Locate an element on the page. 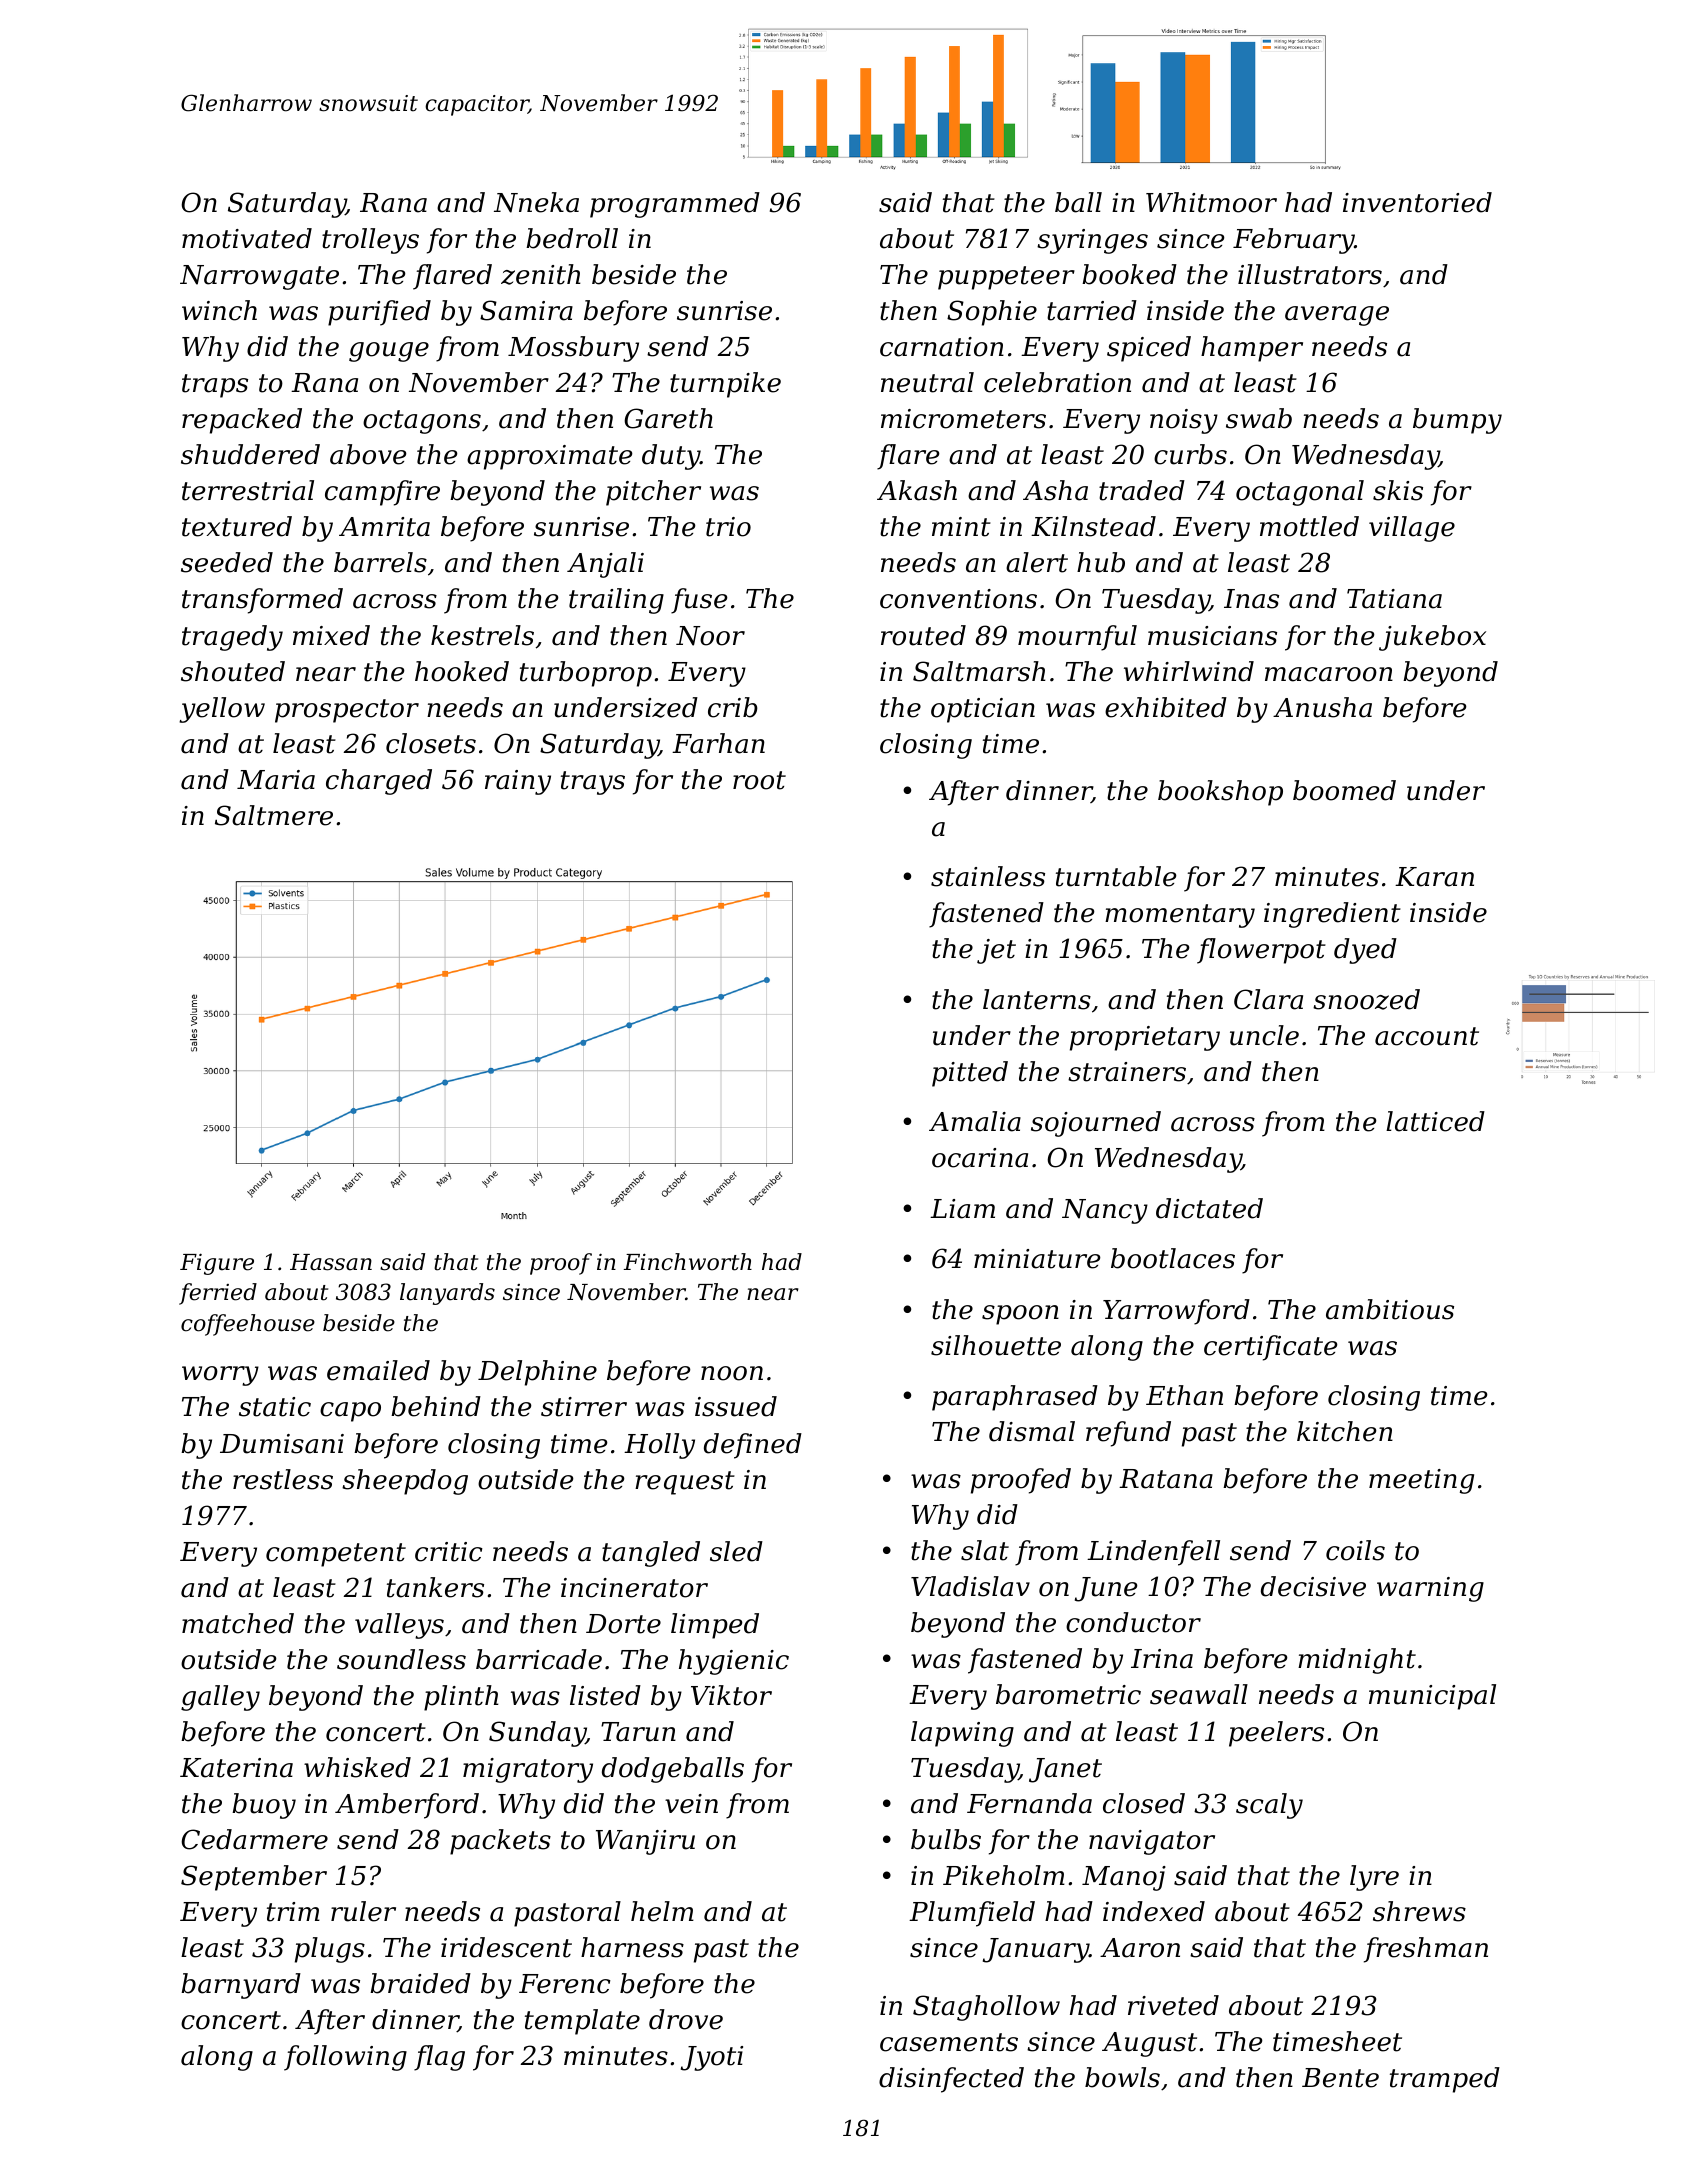 The height and width of the page is (2178, 1683). request is located at coordinates (685, 1483).
